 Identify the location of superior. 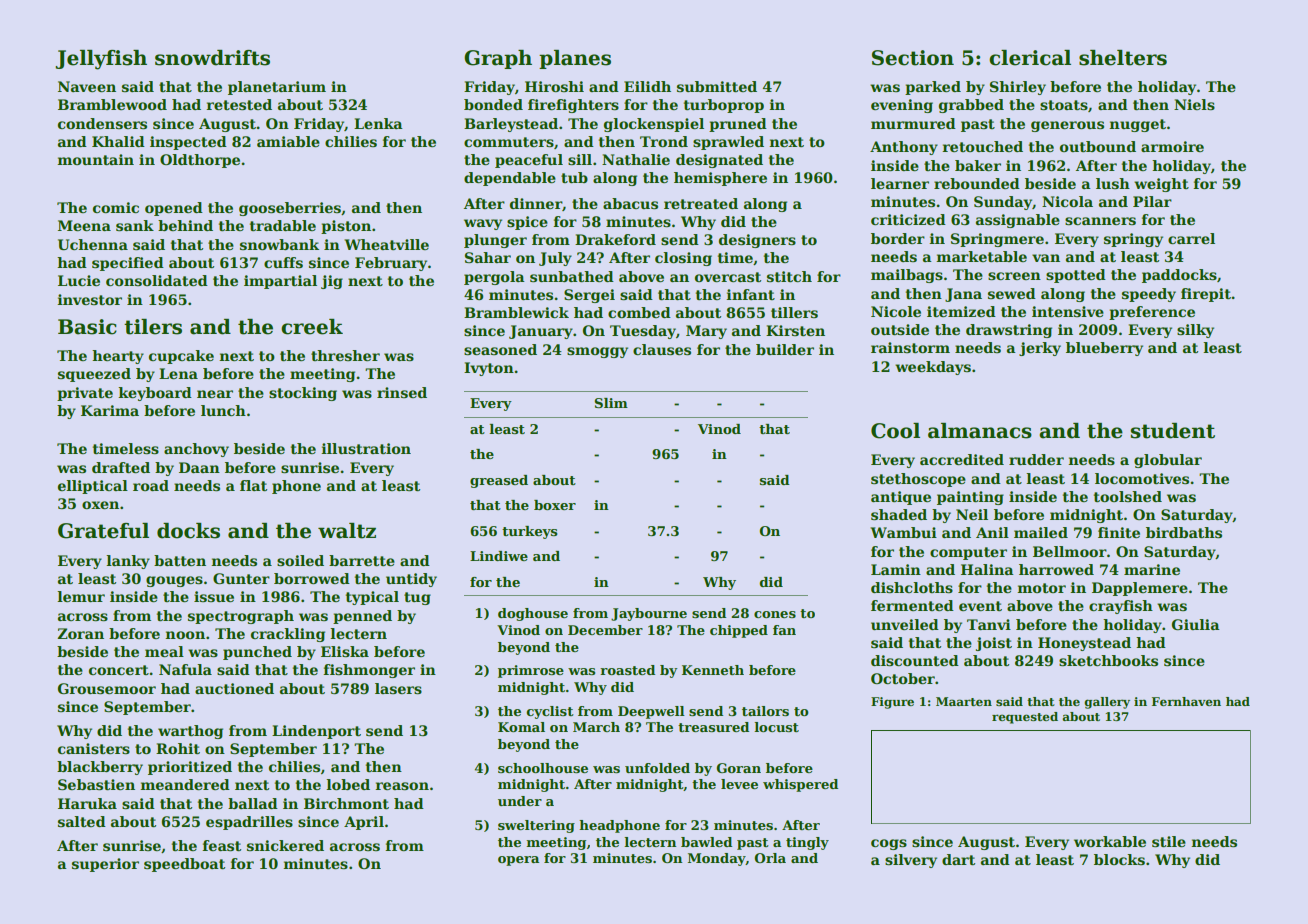
(105, 865).
